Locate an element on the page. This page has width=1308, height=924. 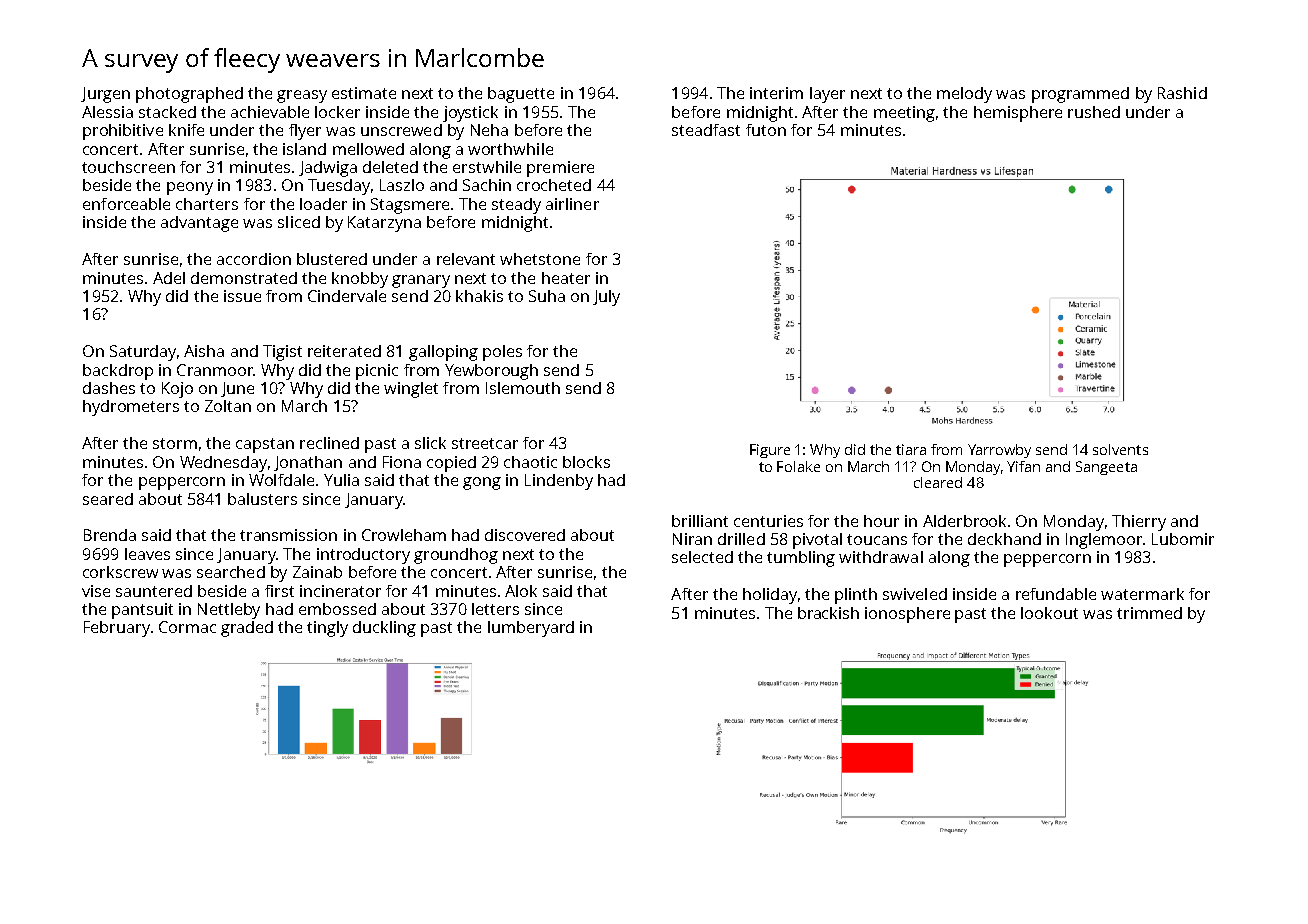
heater is located at coordinates (566, 278).
